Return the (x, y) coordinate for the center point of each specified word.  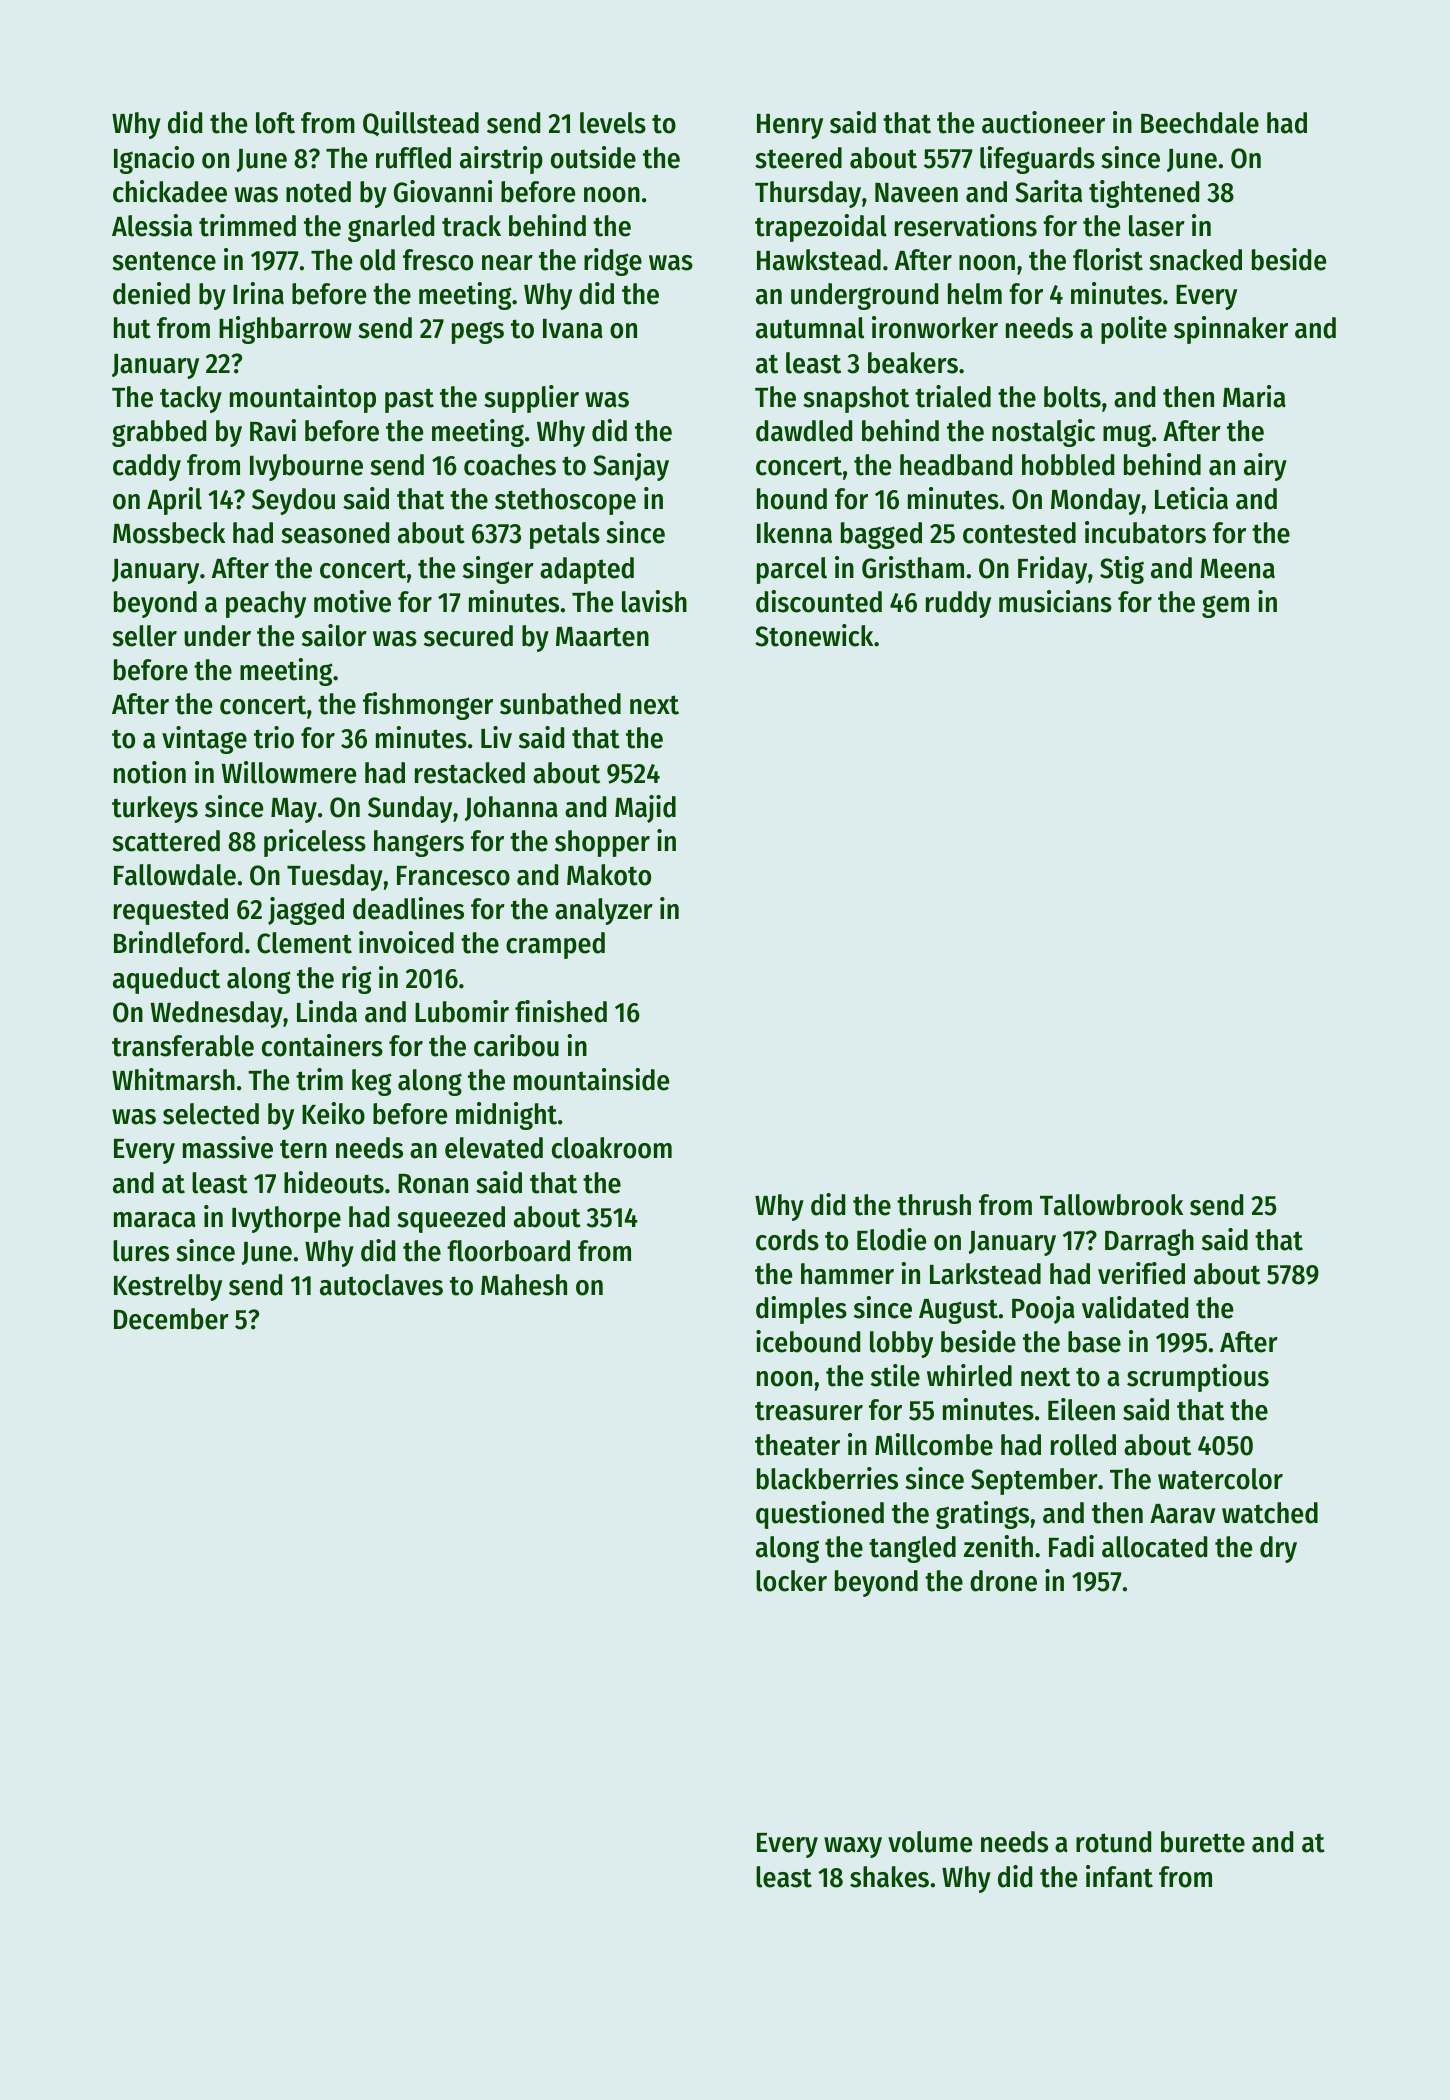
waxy (853, 1847)
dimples (801, 1310)
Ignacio (154, 160)
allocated (1154, 1547)
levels (613, 123)
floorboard (508, 1251)
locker (791, 1581)
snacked (1195, 260)
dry (1278, 1549)
